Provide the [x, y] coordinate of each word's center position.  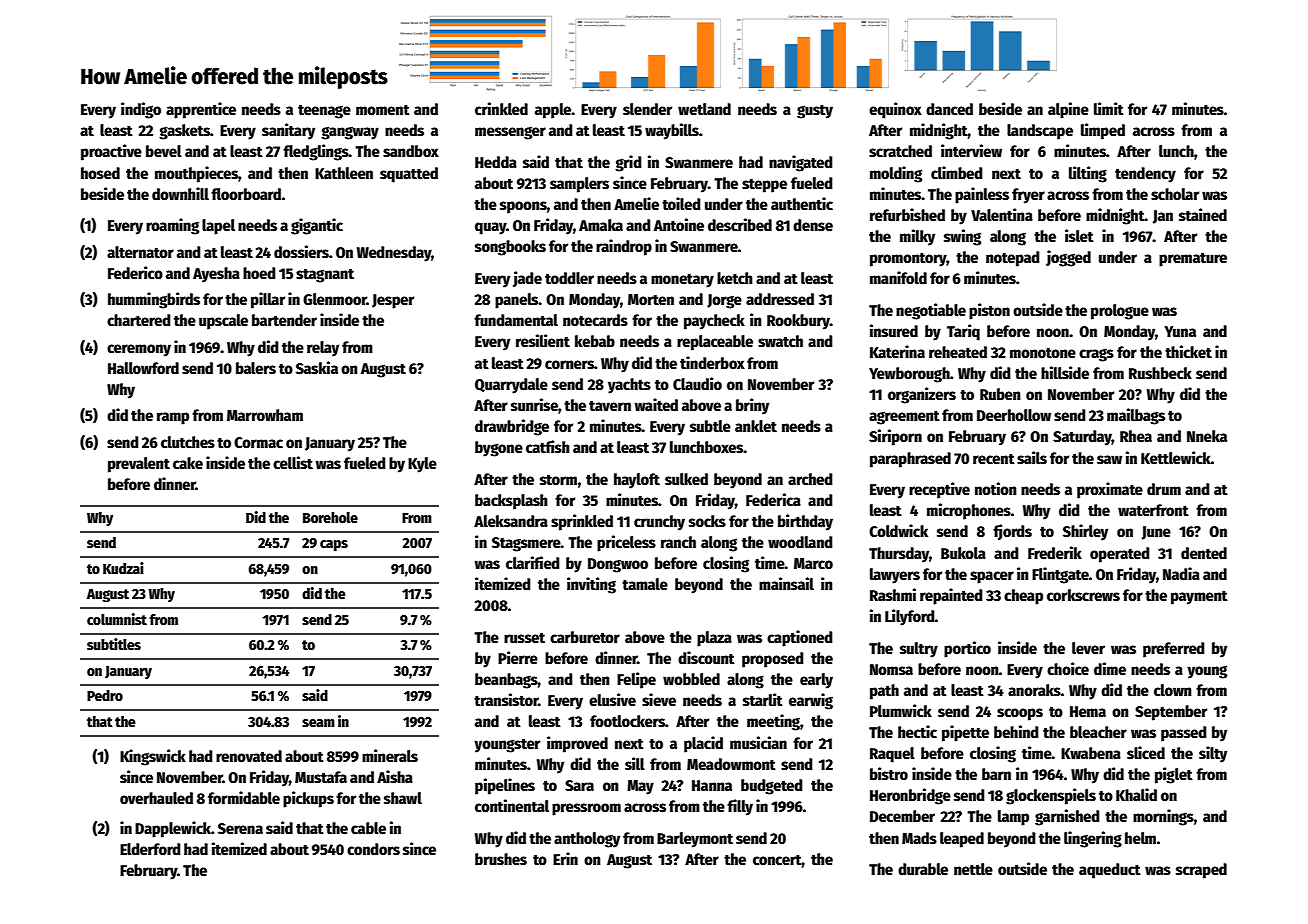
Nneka [1207, 436]
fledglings [316, 152]
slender [647, 109]
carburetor [585, 637]
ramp [173, 418]
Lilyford [910, 617]
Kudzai [123, 568]
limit [1109, 108]
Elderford [150, 849]
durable [923, 869]
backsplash [511, 502]
